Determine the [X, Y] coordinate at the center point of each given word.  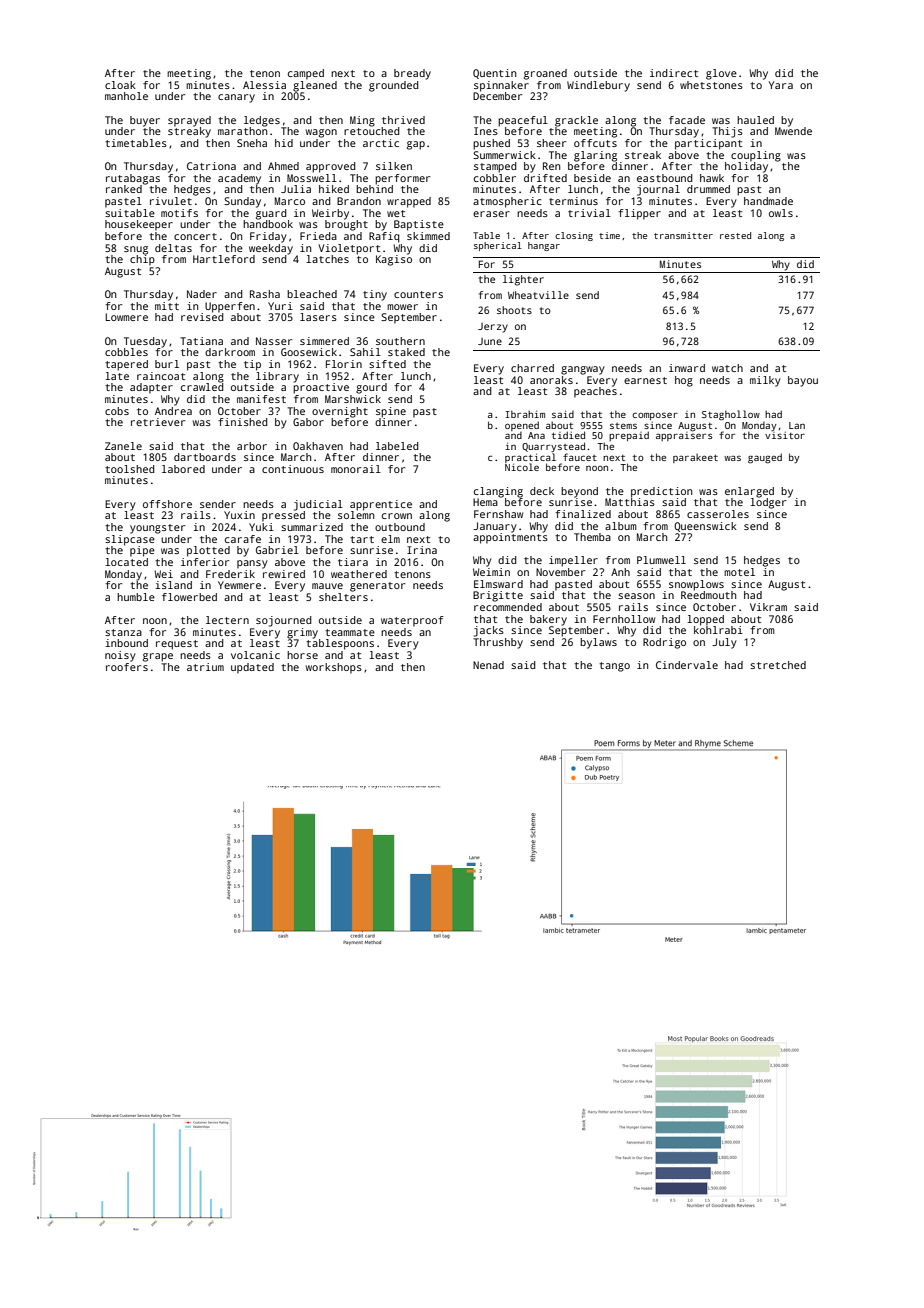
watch [727, 368]
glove [721, 74]
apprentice [381, 505]
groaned [545, 74]
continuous [293, 469]
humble [136, 597]
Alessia [264, 85]
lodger [768, 503]
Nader [202, 294]
